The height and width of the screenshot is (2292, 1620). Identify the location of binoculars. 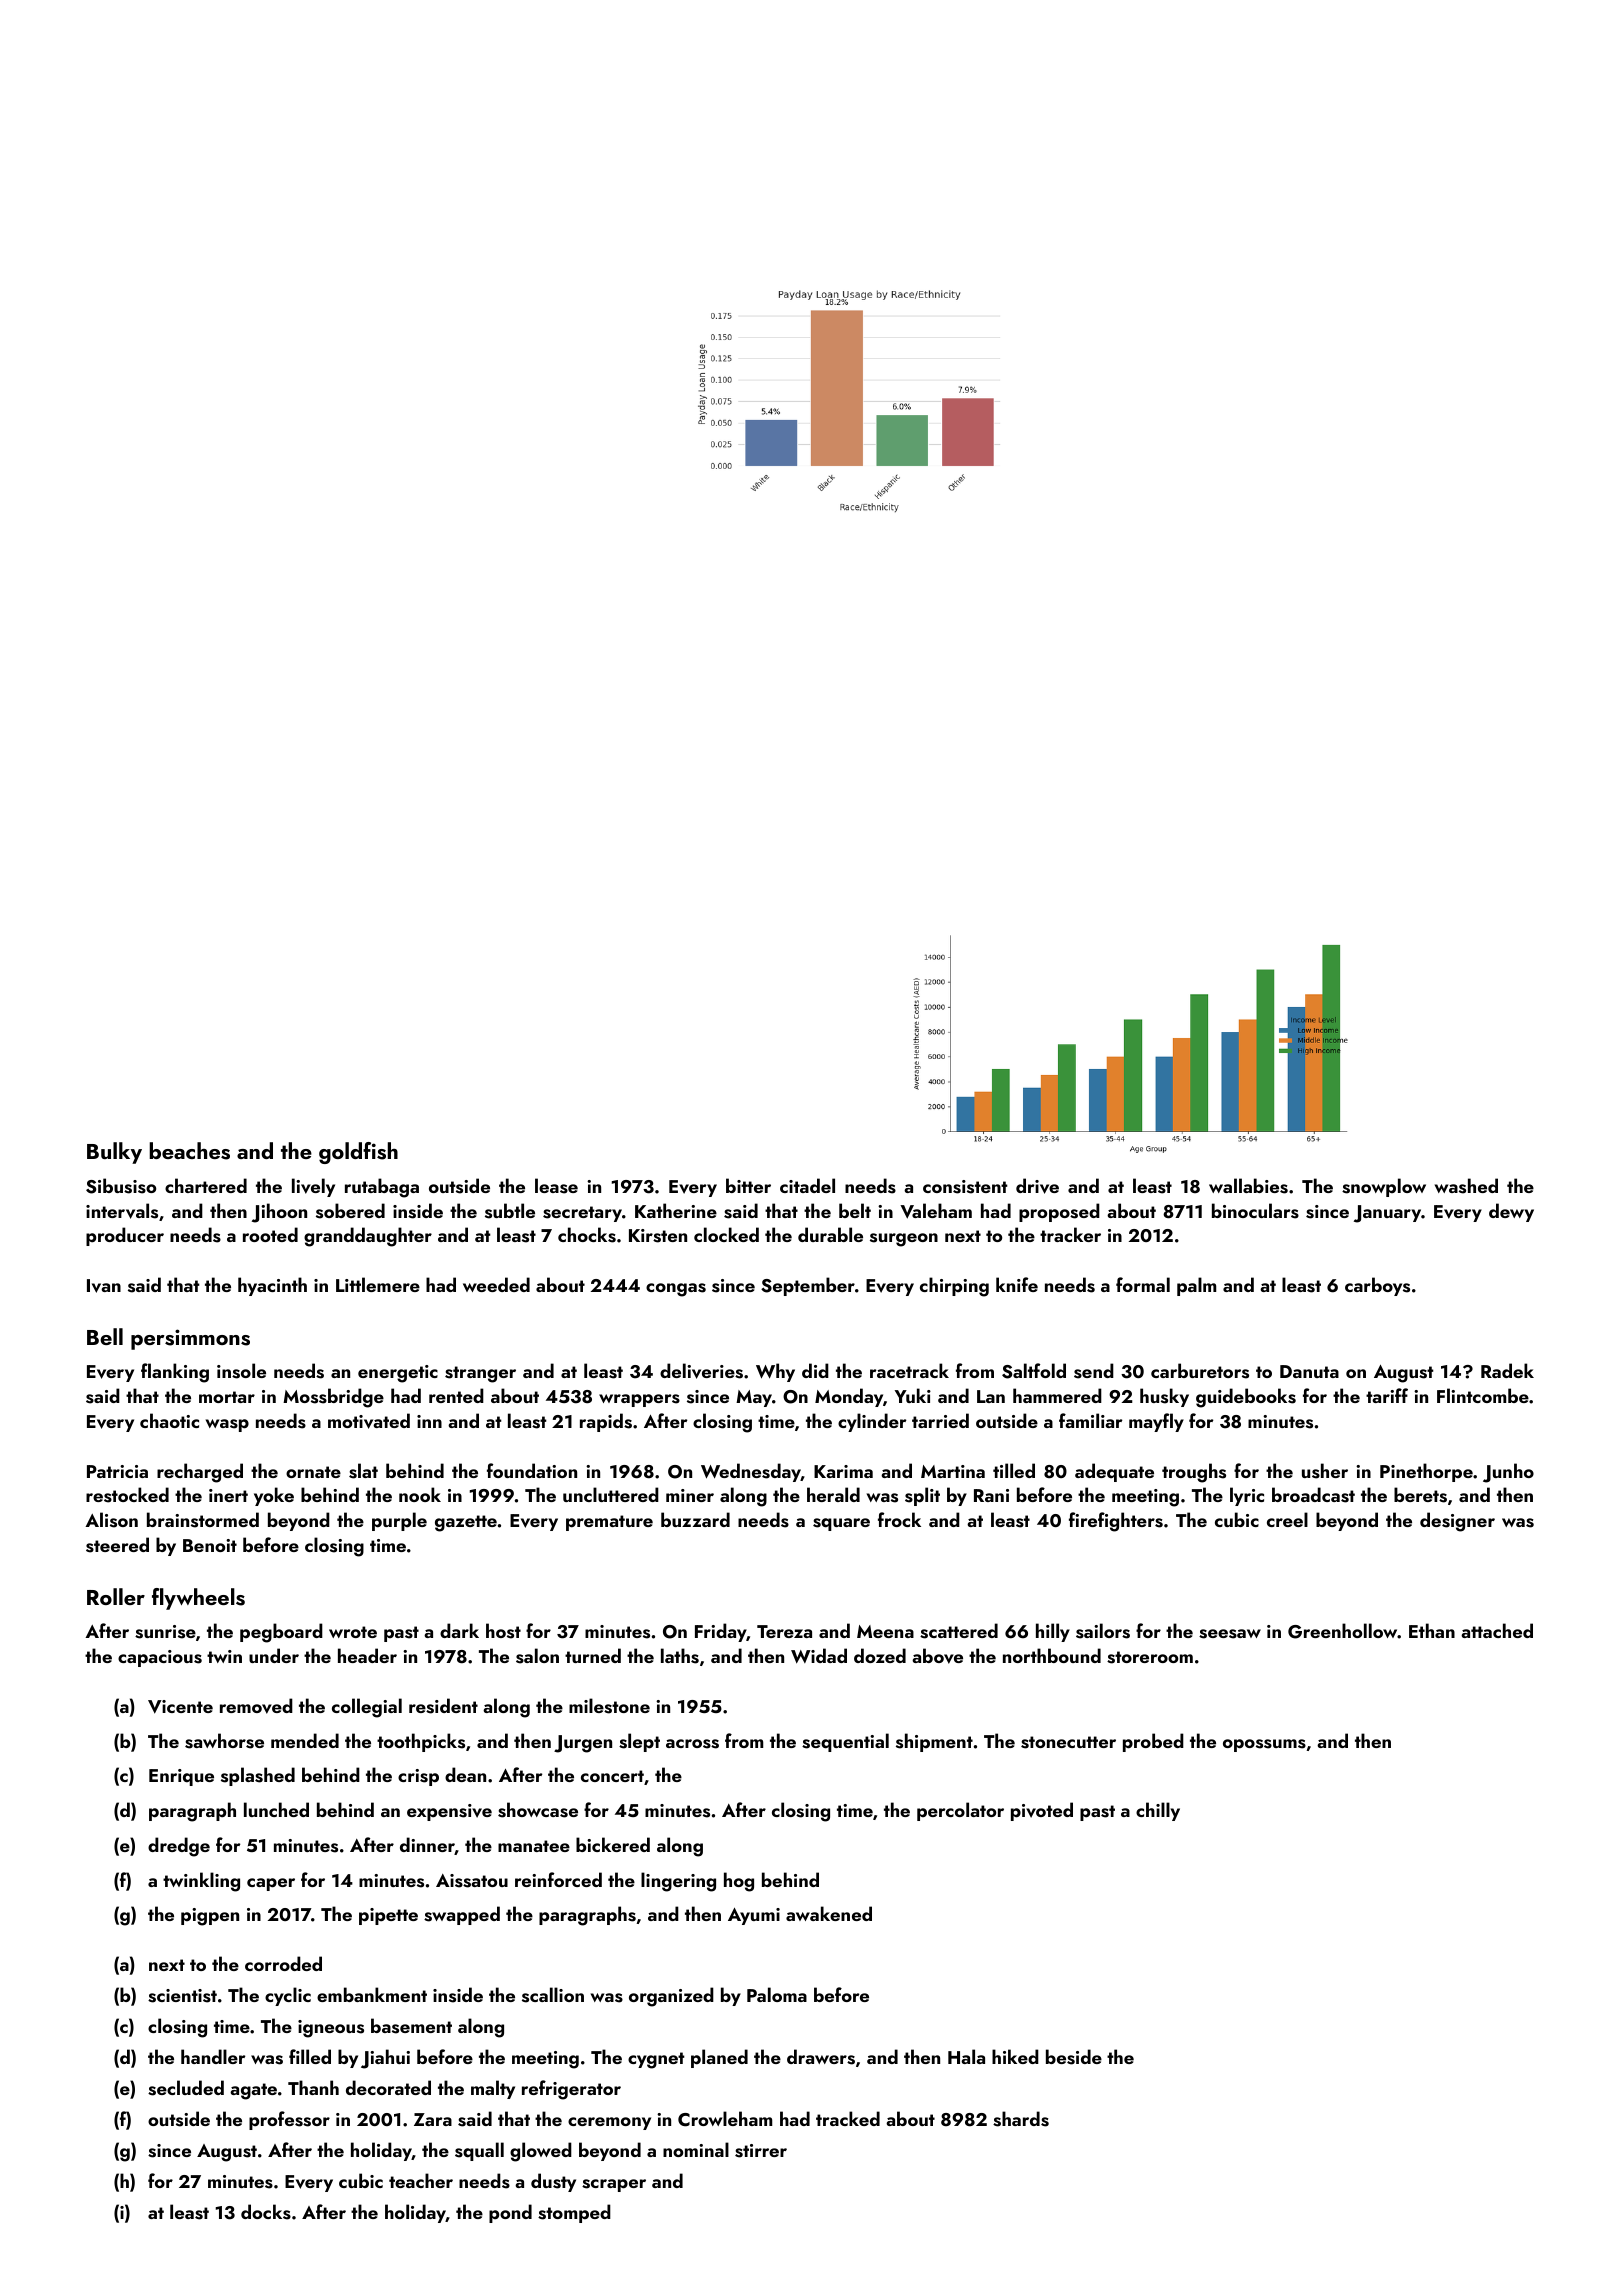
(1255, 1211).
